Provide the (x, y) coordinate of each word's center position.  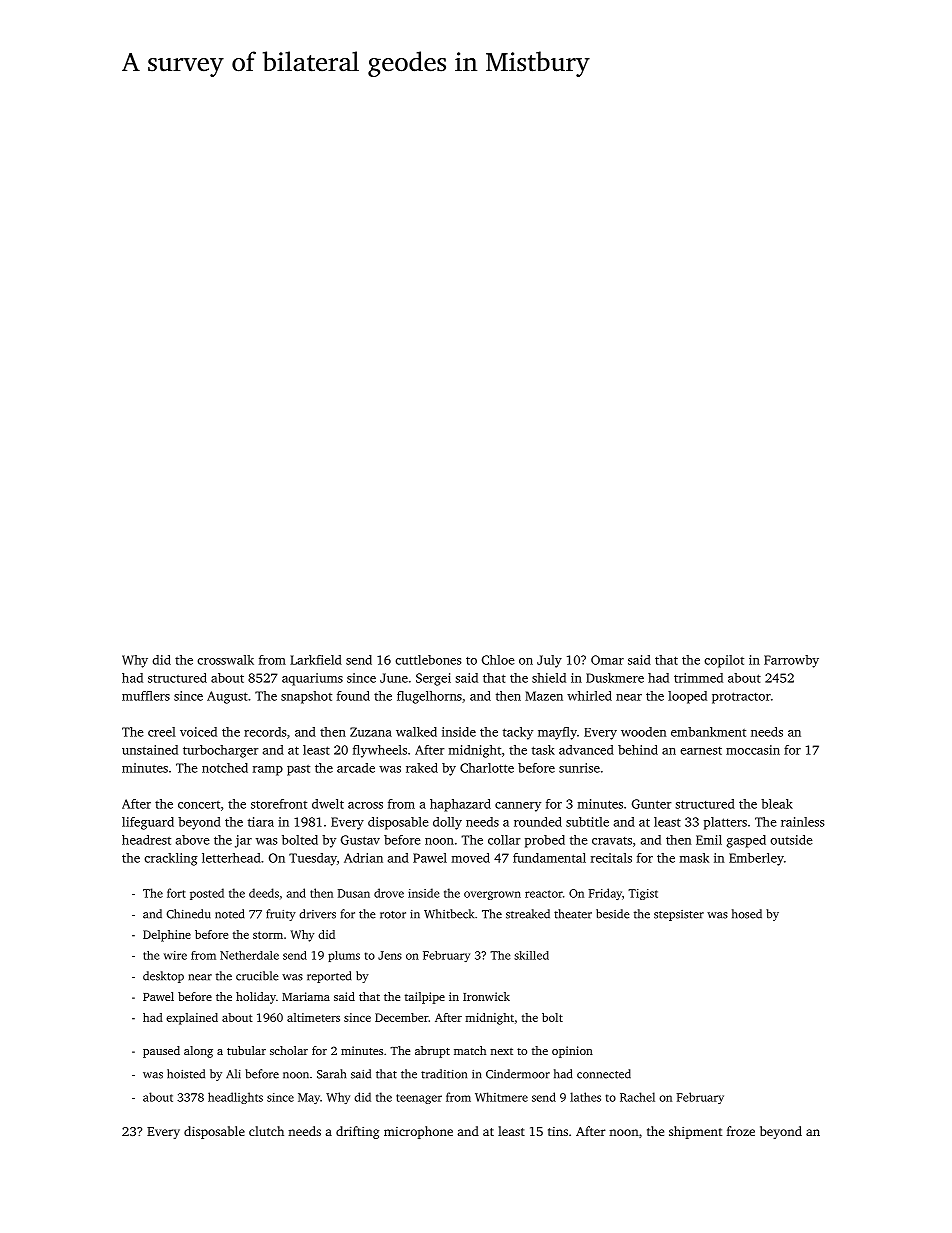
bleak (777, 804)
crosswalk (225, 660)
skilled (531, 955)
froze (741, 1131)
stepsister (679, 915)
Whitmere (501, 1097)
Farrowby (791, 661)
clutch (266, 1131)
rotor (393, 915)
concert (199, 805)
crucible (257, 976)
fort (176, 893)
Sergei (433, 679)
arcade (356, 768)
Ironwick (486, 996)
